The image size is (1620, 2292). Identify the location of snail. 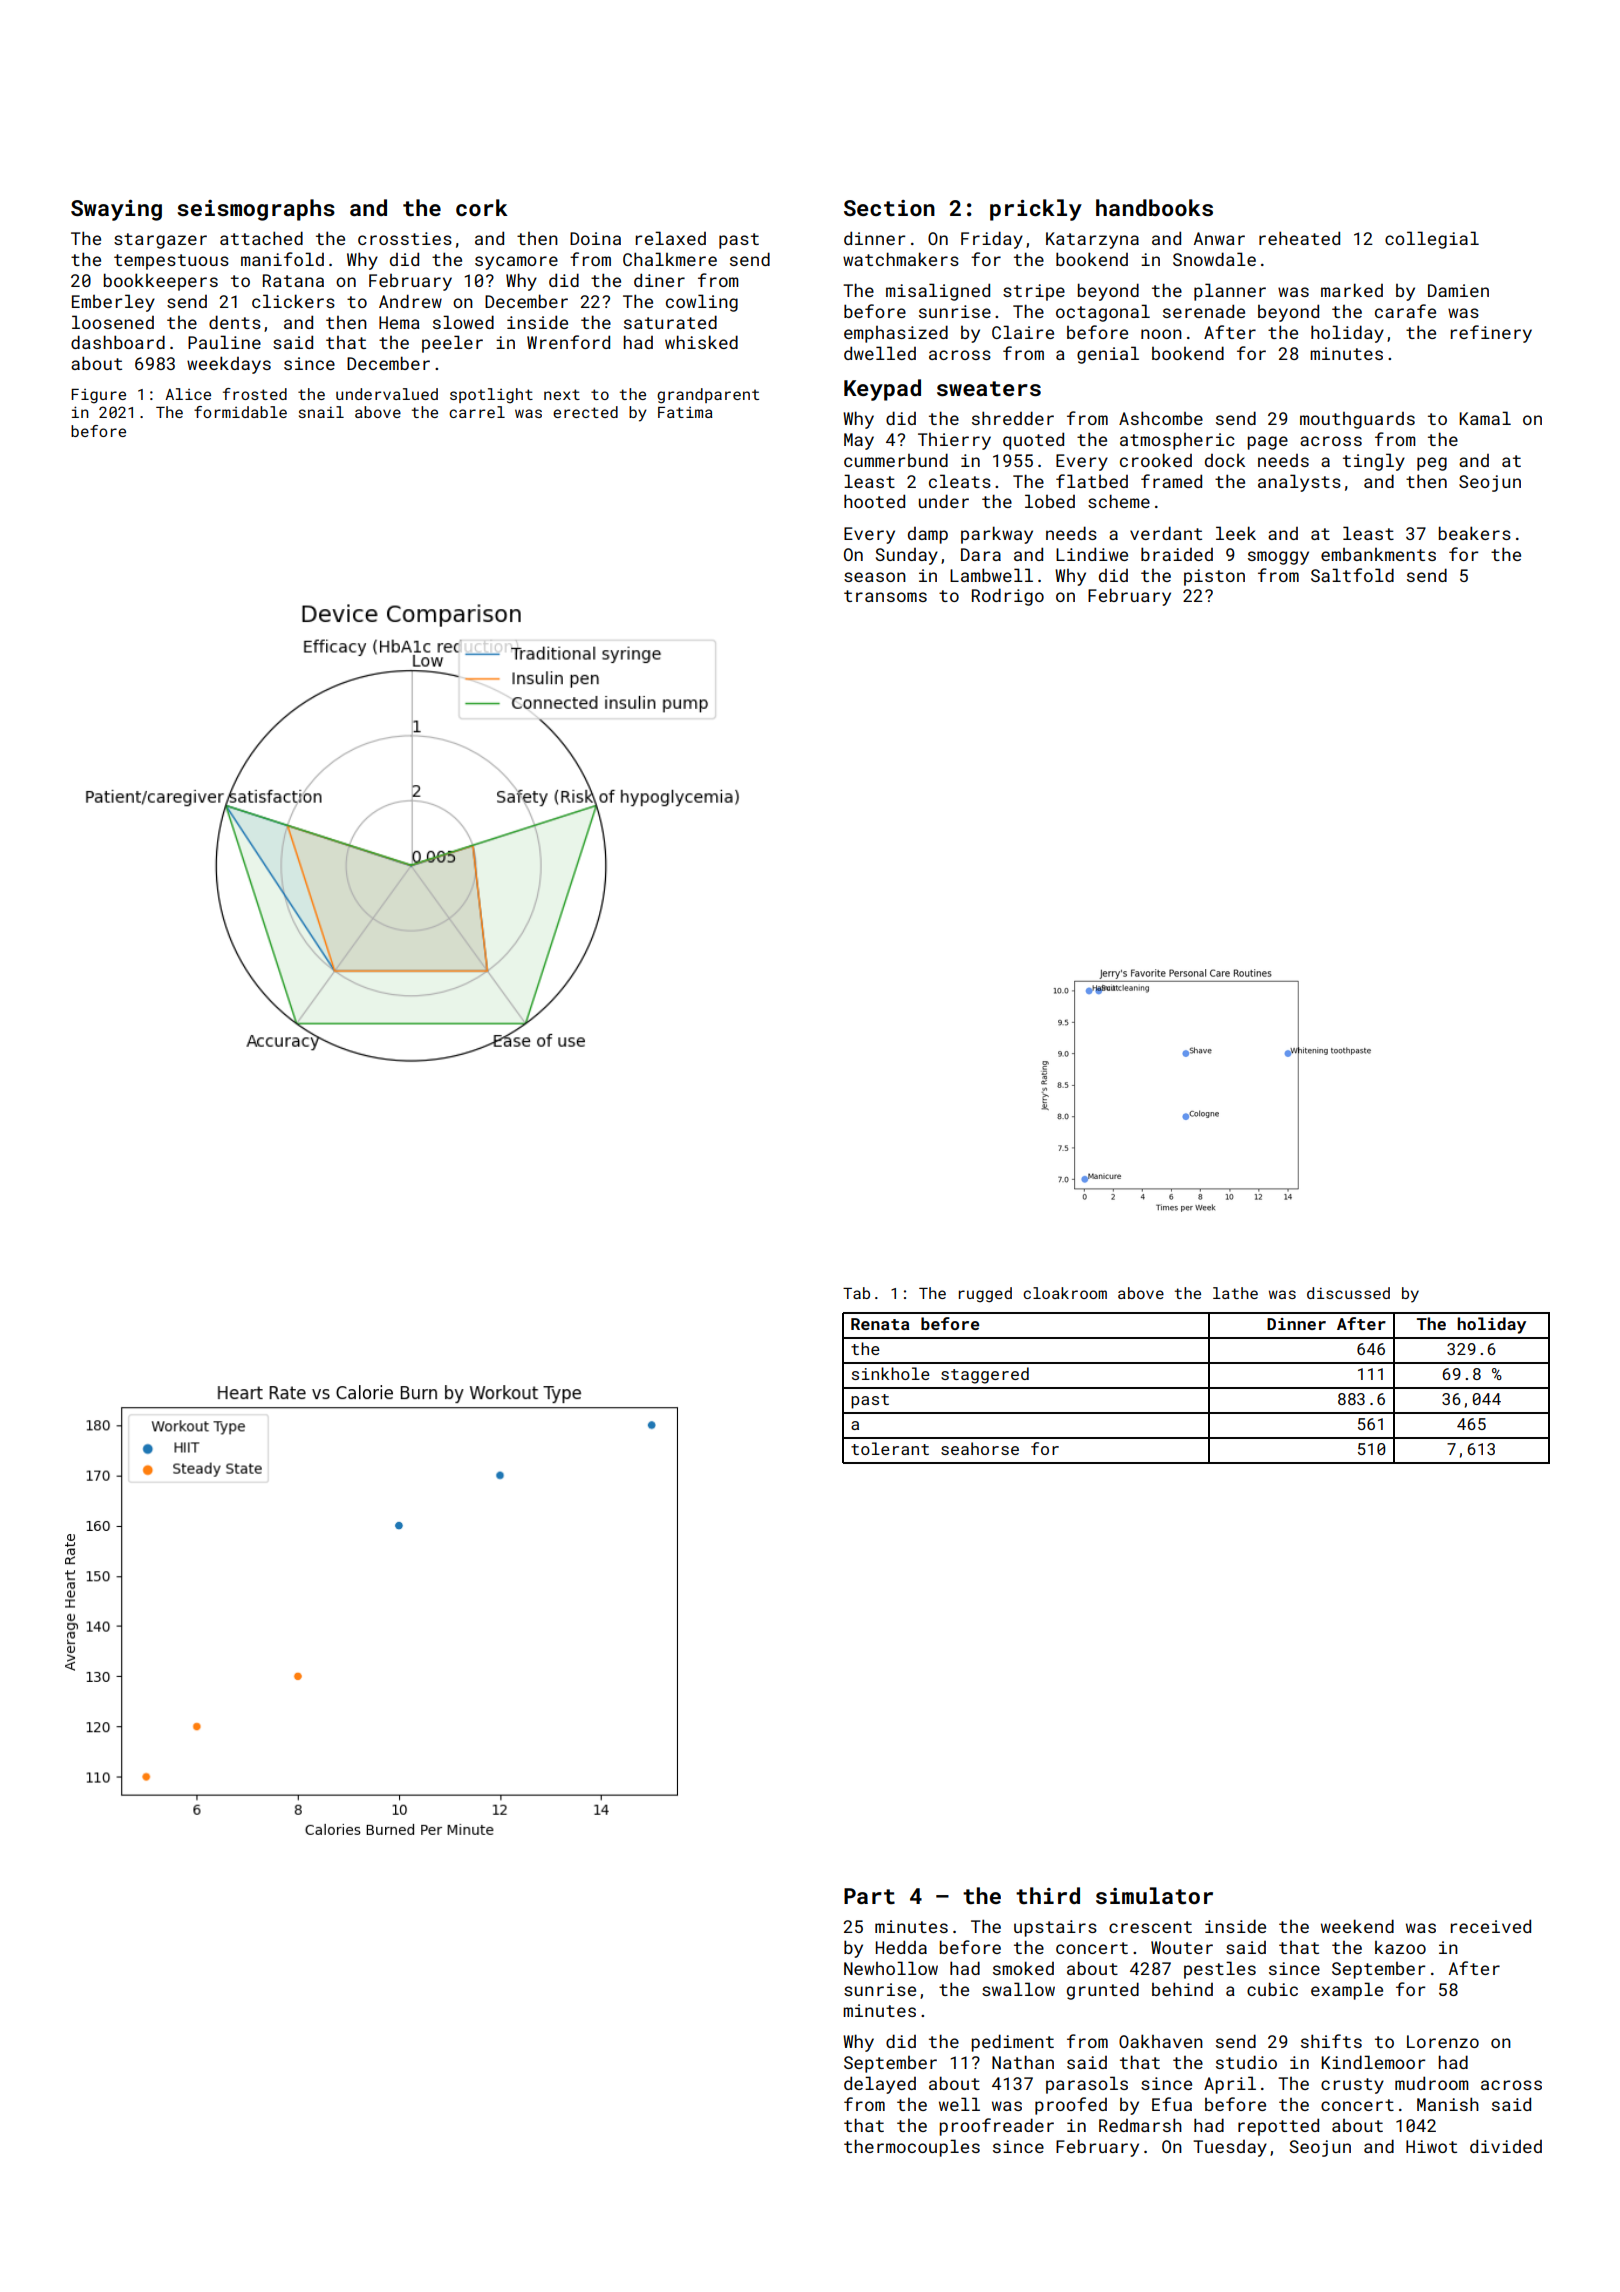
(321, 412).
